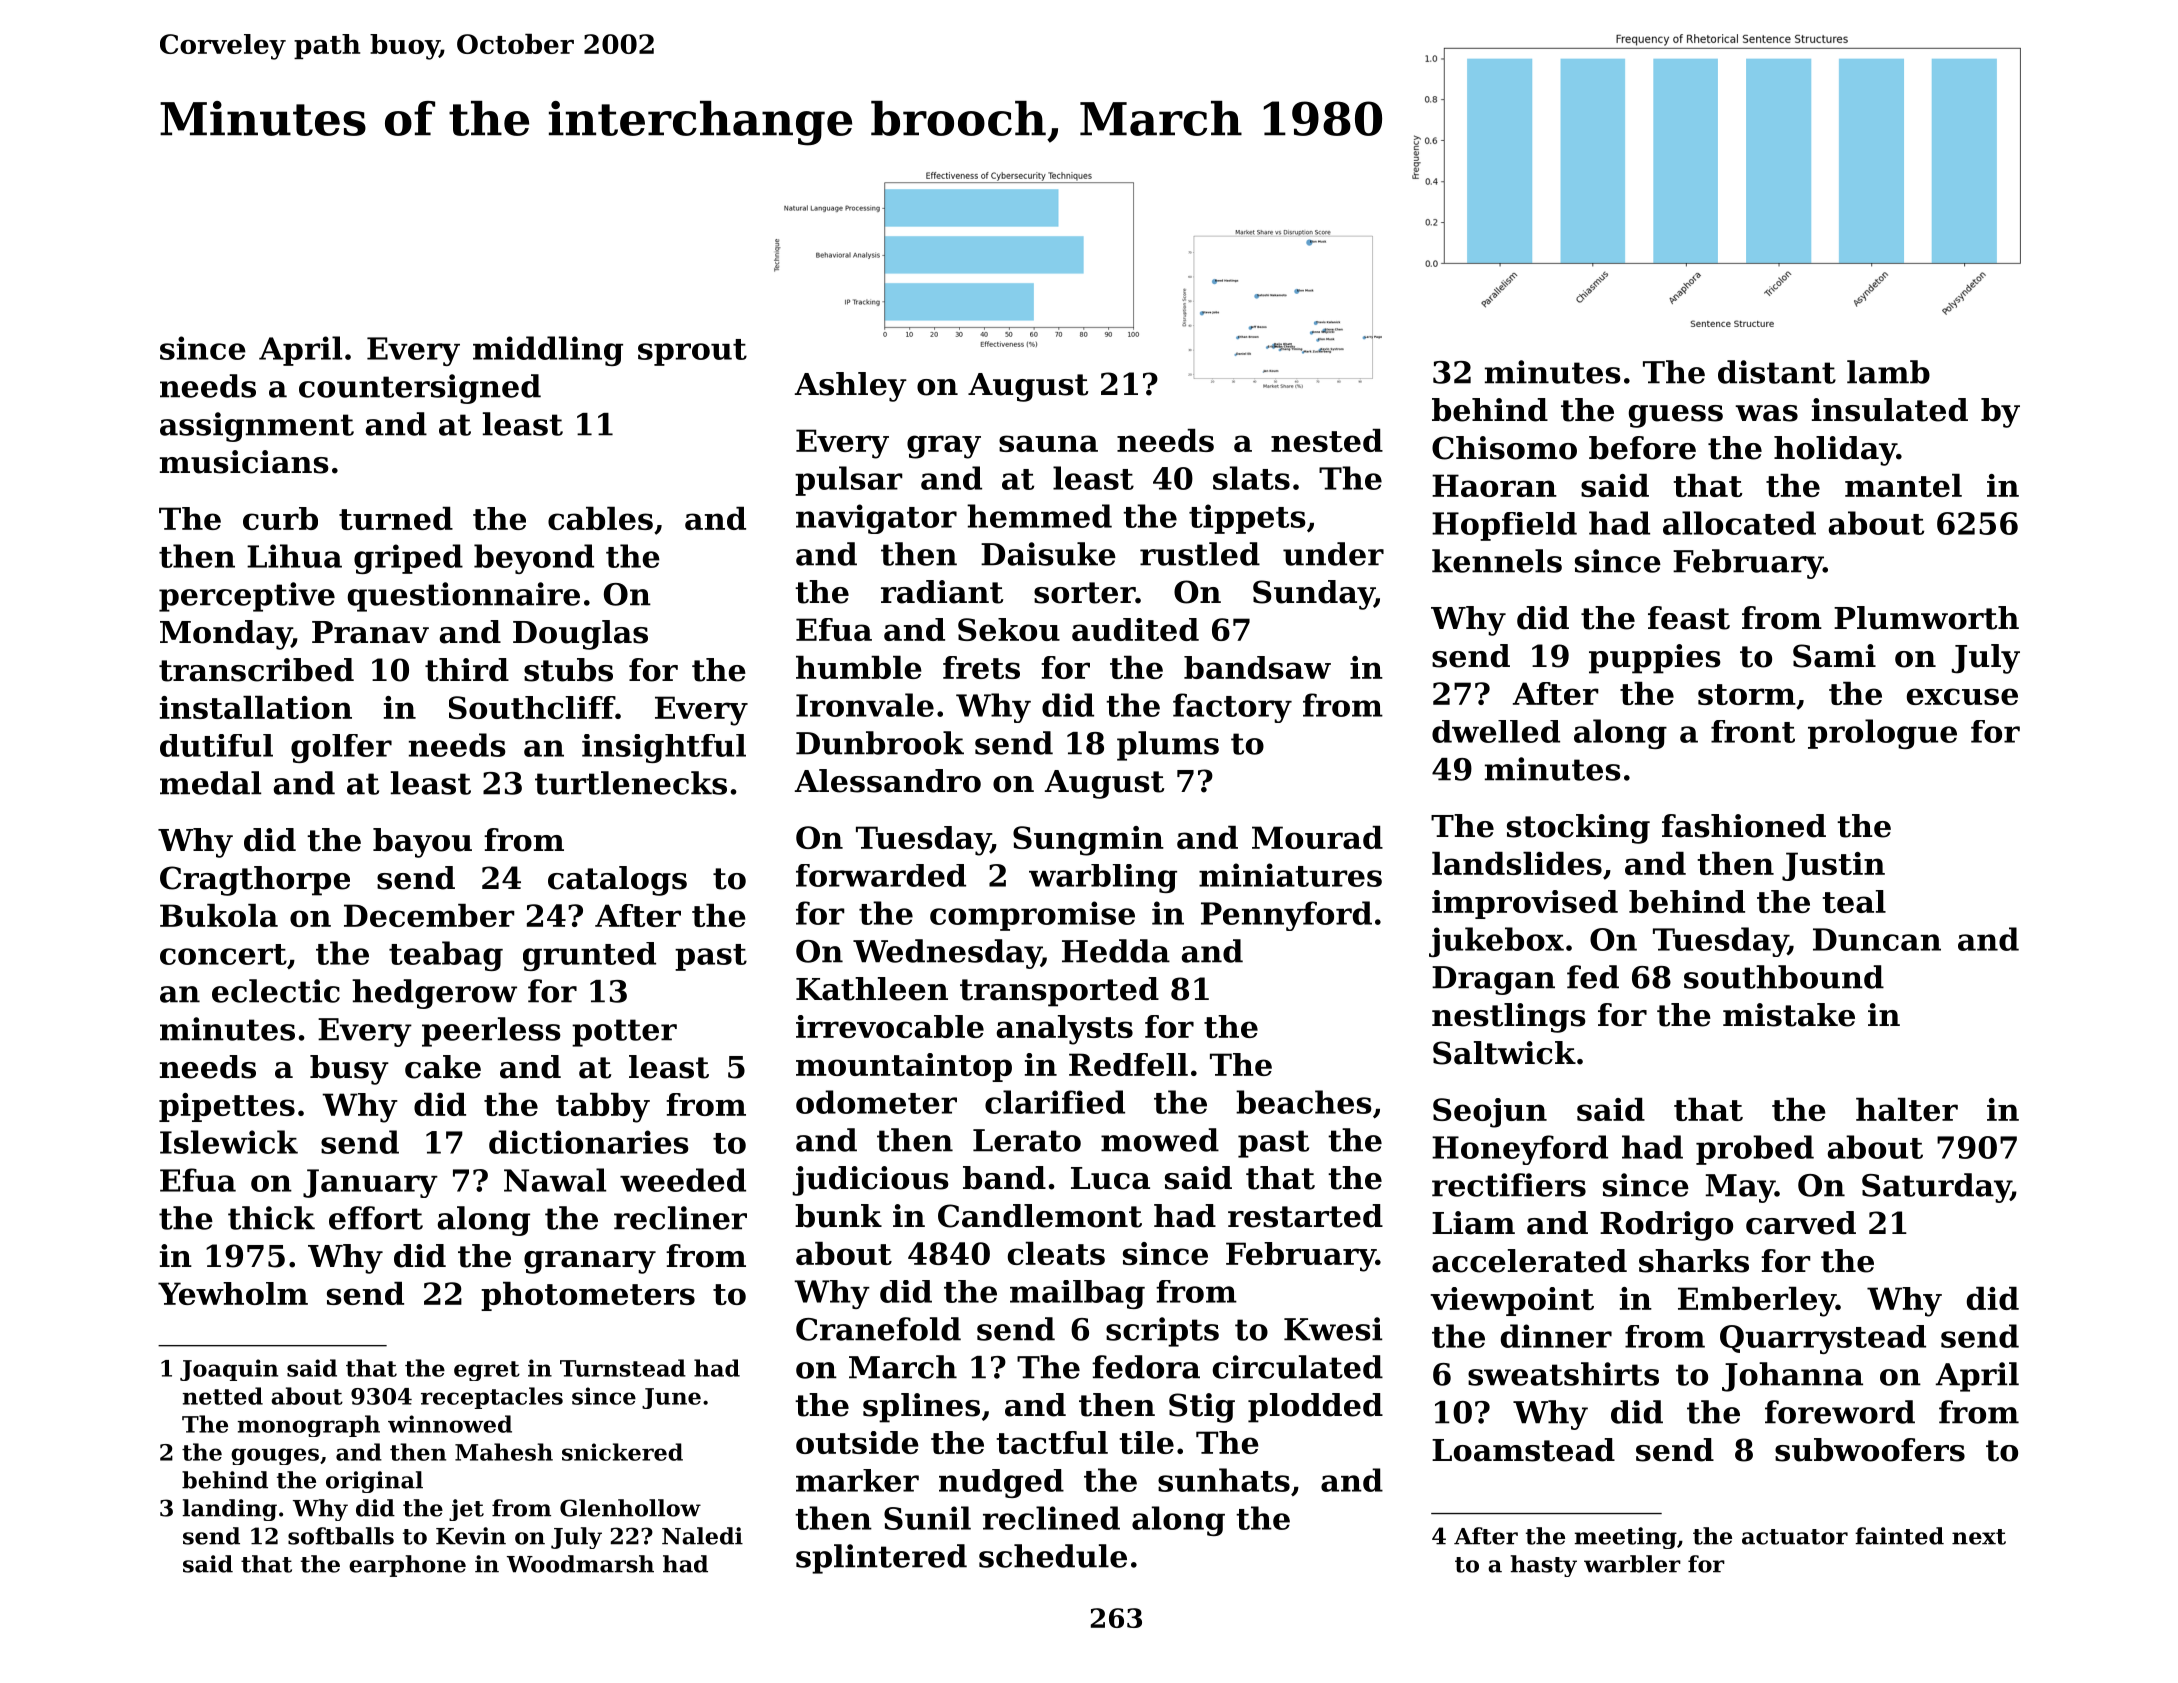  What do you see at coordinates (1926, 618) in the screenshot?
I see `Plumworth` at bounding box center [1926, 618].
